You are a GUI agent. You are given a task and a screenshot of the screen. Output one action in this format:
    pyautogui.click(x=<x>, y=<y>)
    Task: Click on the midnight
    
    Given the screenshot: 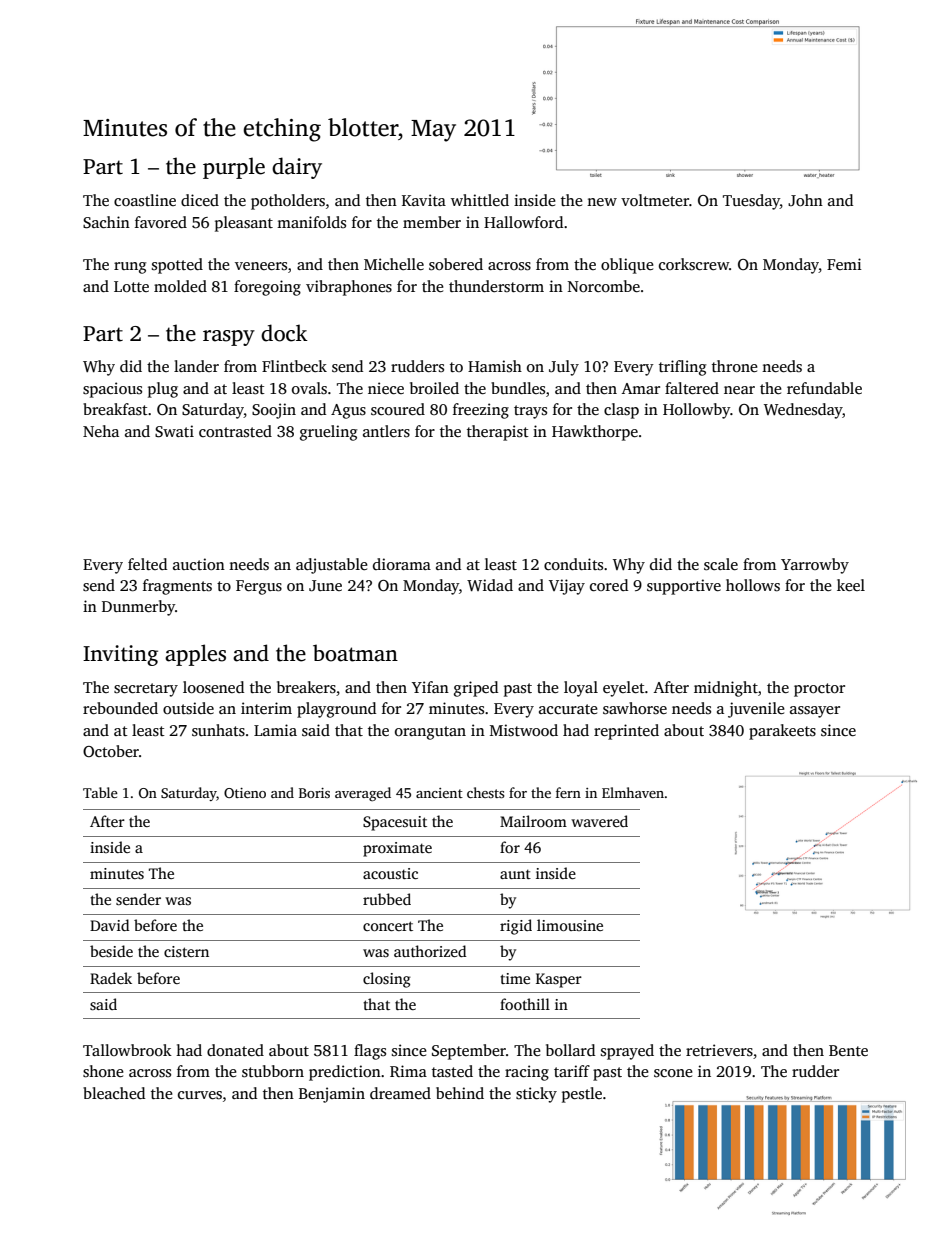 What is the action you would take?
    pyautogui.click(x=726, y=689)
